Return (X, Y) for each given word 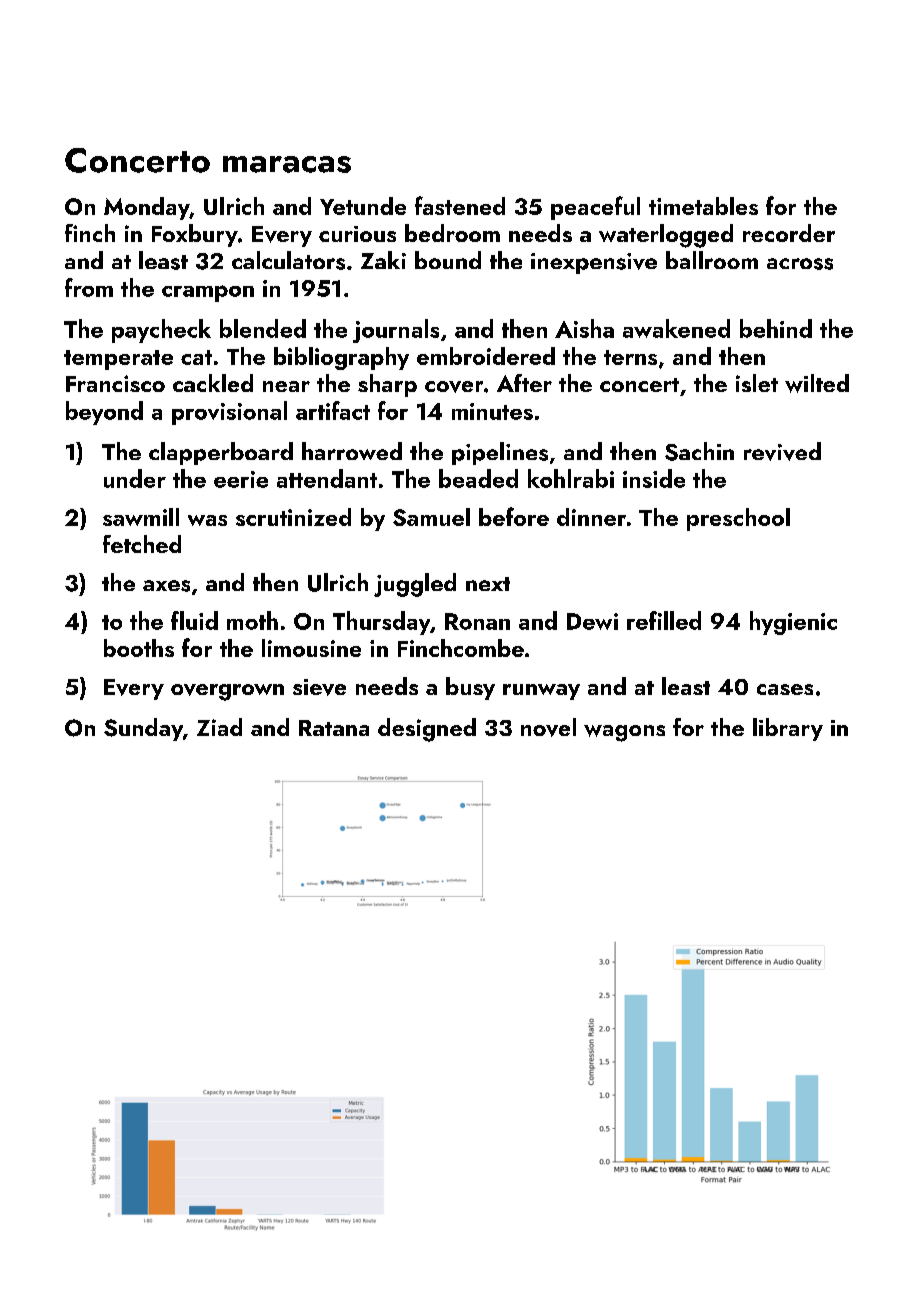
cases (785, 689)
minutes (492, 411)
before (514, 516)
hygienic (793, 623)
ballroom (712, 260)
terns (630, 357)
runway (541, 692)
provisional (229, 413)
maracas (287, 164)
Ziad (219, 727)
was (207, 520)
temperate (118, 360)
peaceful (595, 208)
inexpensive (594, 263)
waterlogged (666, 236)
